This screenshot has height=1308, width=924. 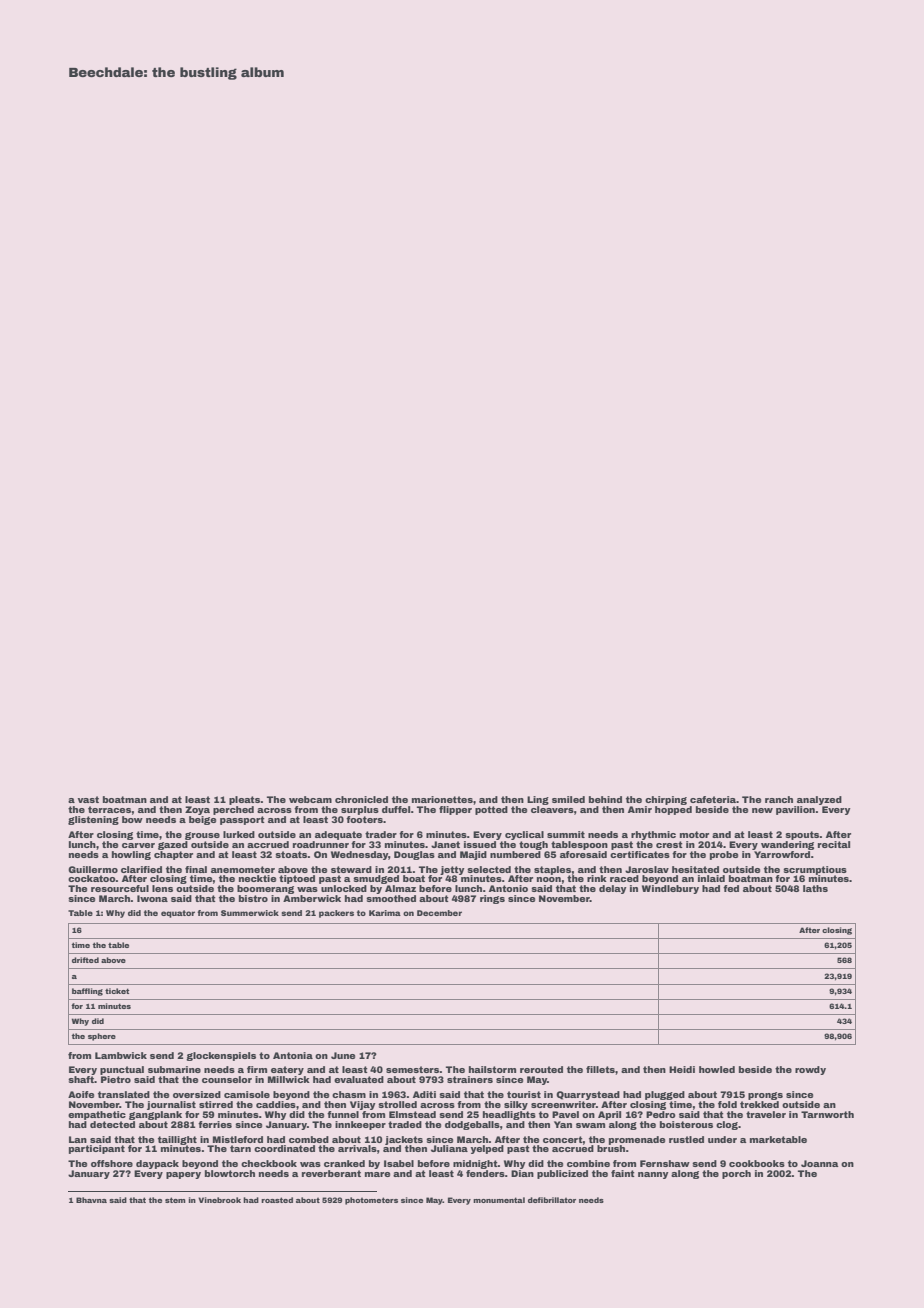 What do you see at coordinates (810, 1070) in the screenshot?
I see `rowdy` at bounding box center [810, 1070].
